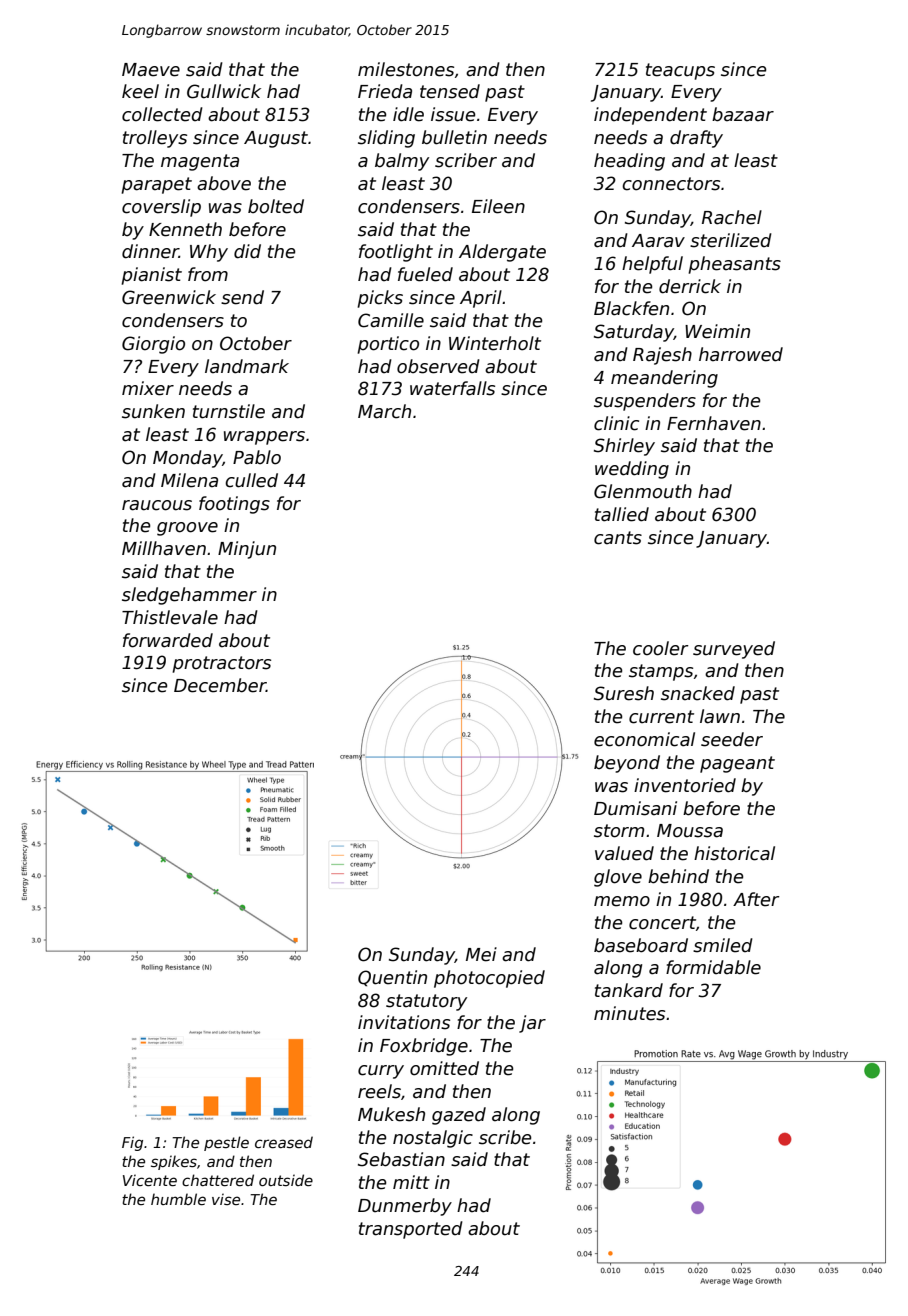 The image size is (908, 1316). Describe the element at coordinates (489, 979) in the document. I see `photocopied` at that location.
